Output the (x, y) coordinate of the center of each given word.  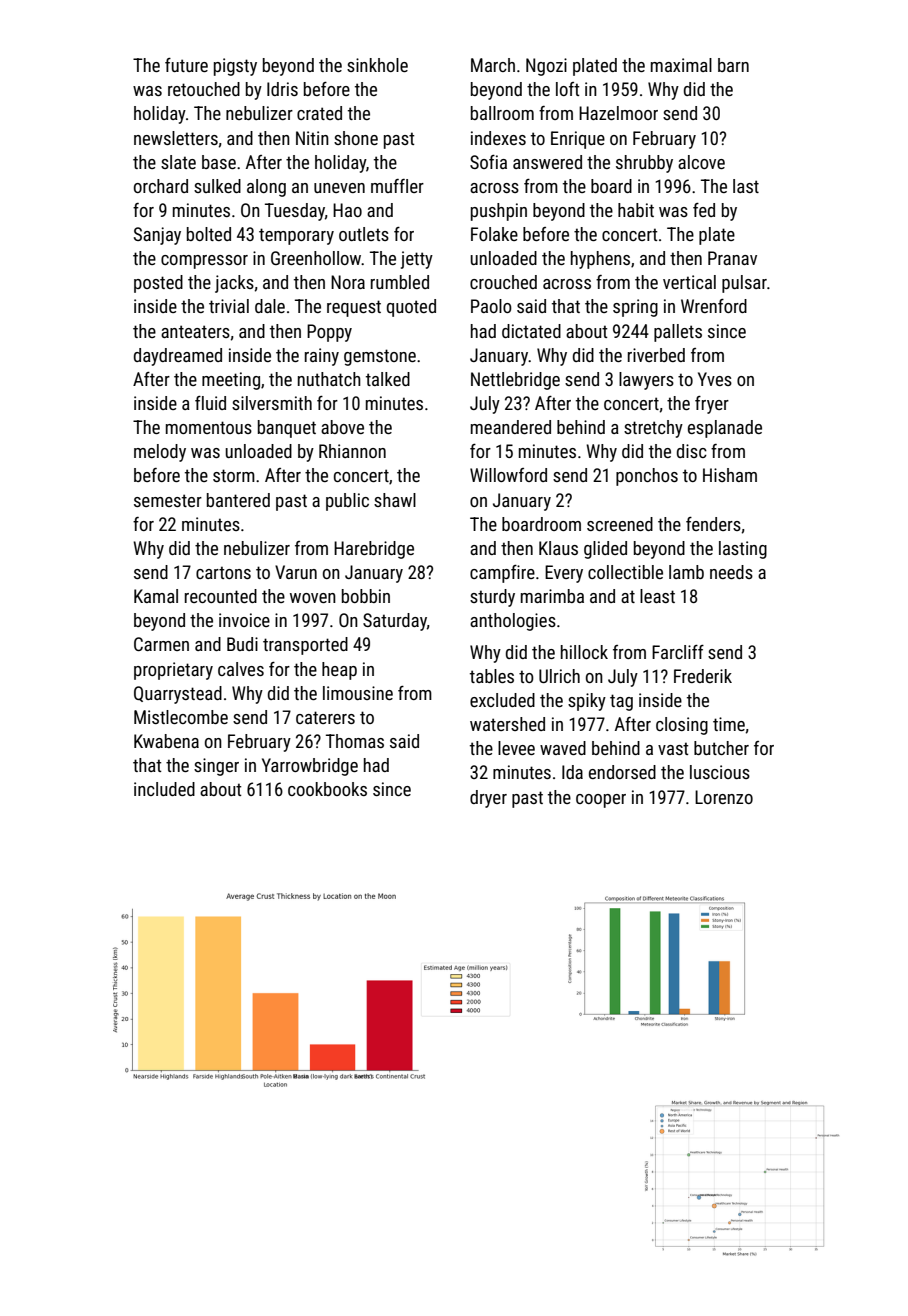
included (164, 789)
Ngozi (546, 67)
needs (731, 572)
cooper (601, 801)
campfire (502, 574)
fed (704, 210)
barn (733, 65)
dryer (488, 799)
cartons (223, 572)
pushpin (499, 212)
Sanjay (157, 236)
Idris (282, 89)
